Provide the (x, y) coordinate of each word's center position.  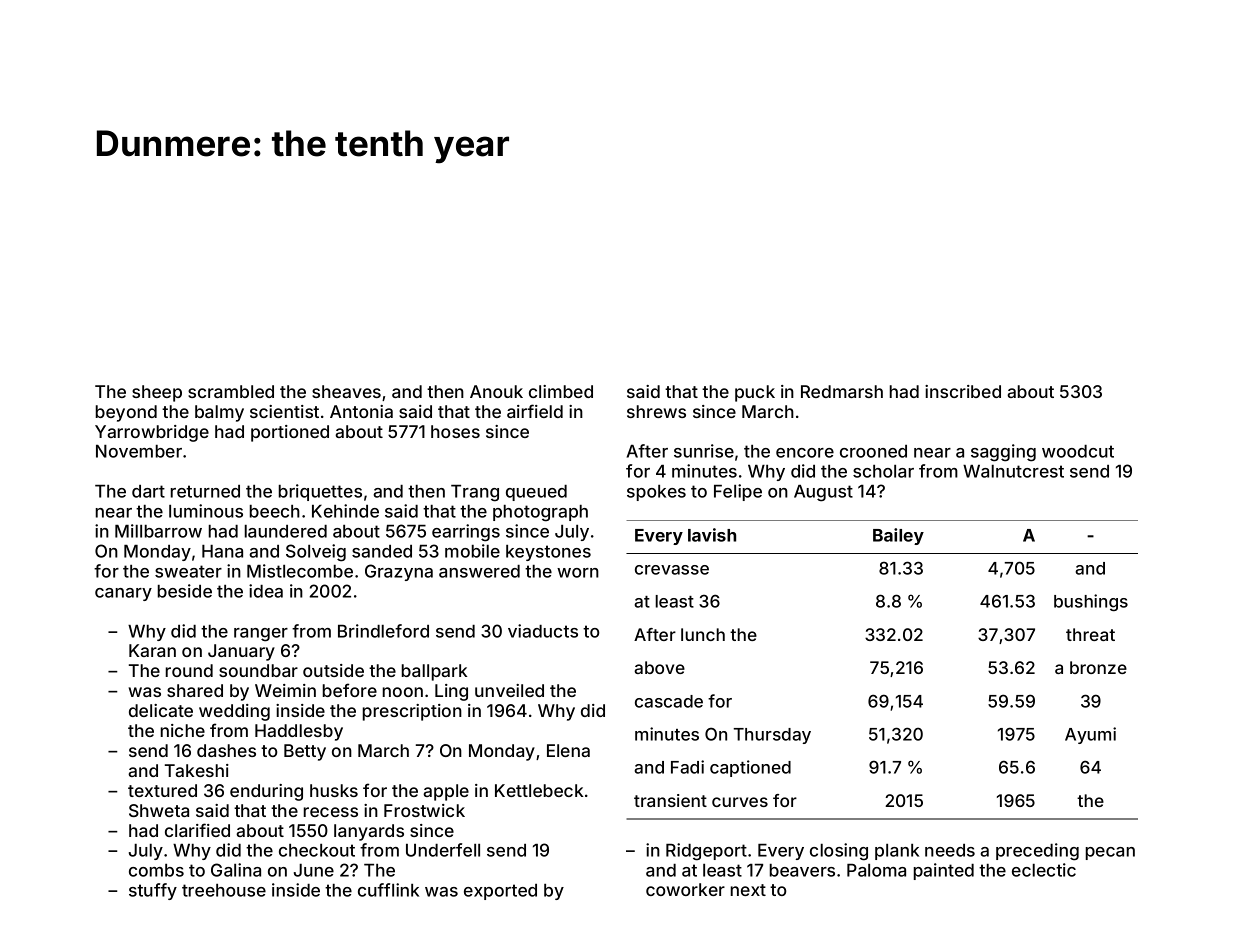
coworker (685, 889)
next (748, 890)
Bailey (898, 536)
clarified (197, 830)
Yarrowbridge (152, 433)
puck (755, 393)
